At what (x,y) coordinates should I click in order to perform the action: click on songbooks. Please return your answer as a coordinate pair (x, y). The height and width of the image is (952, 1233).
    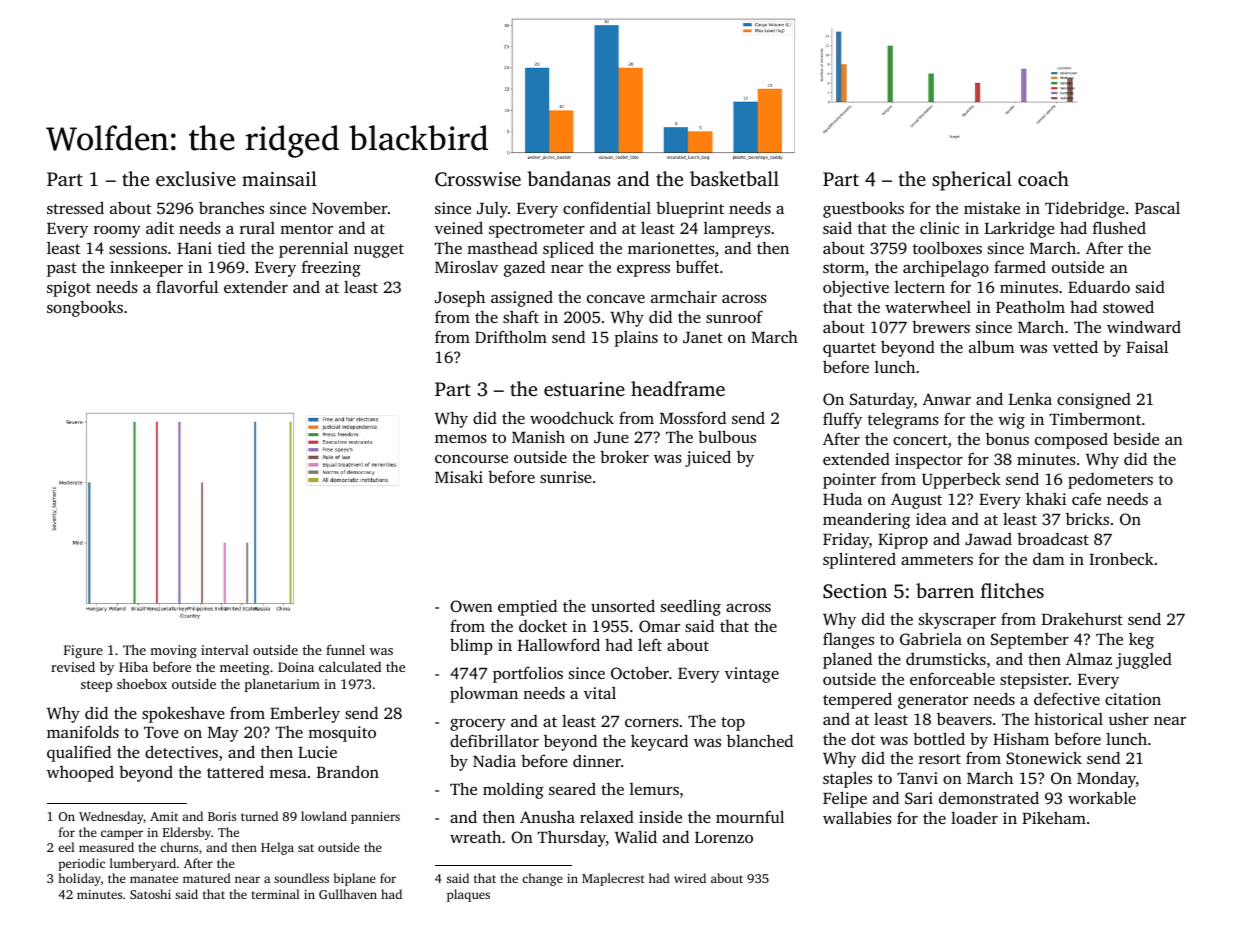
    Looking at the image, I should click on (85, 308).
